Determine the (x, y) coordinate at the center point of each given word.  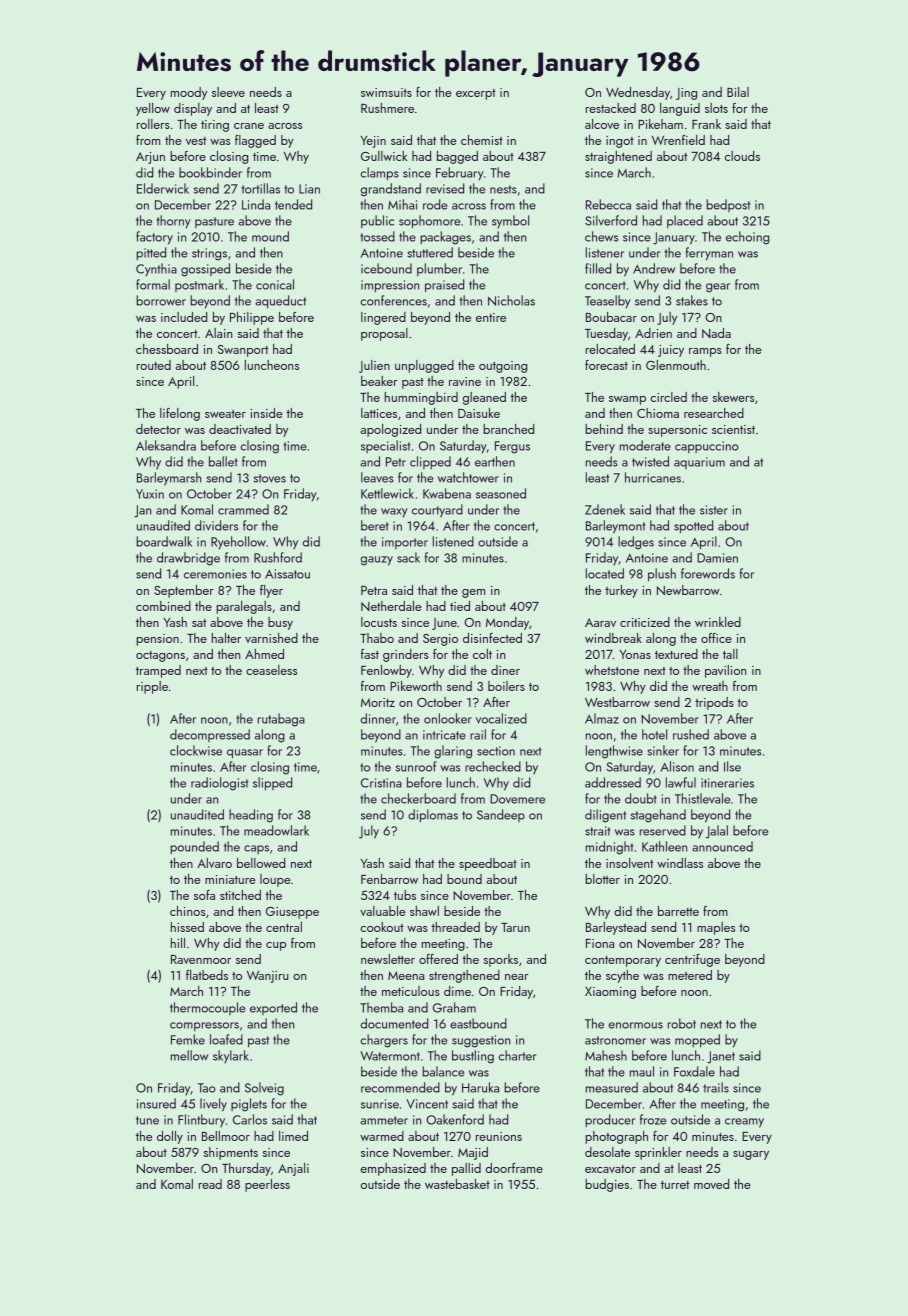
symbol (510, 221)
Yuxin (150, 494)
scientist (733, 429)
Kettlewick (387, 493)
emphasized (393, 1169)
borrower (161, 300)
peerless (267, 1185)
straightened (618, 157)
